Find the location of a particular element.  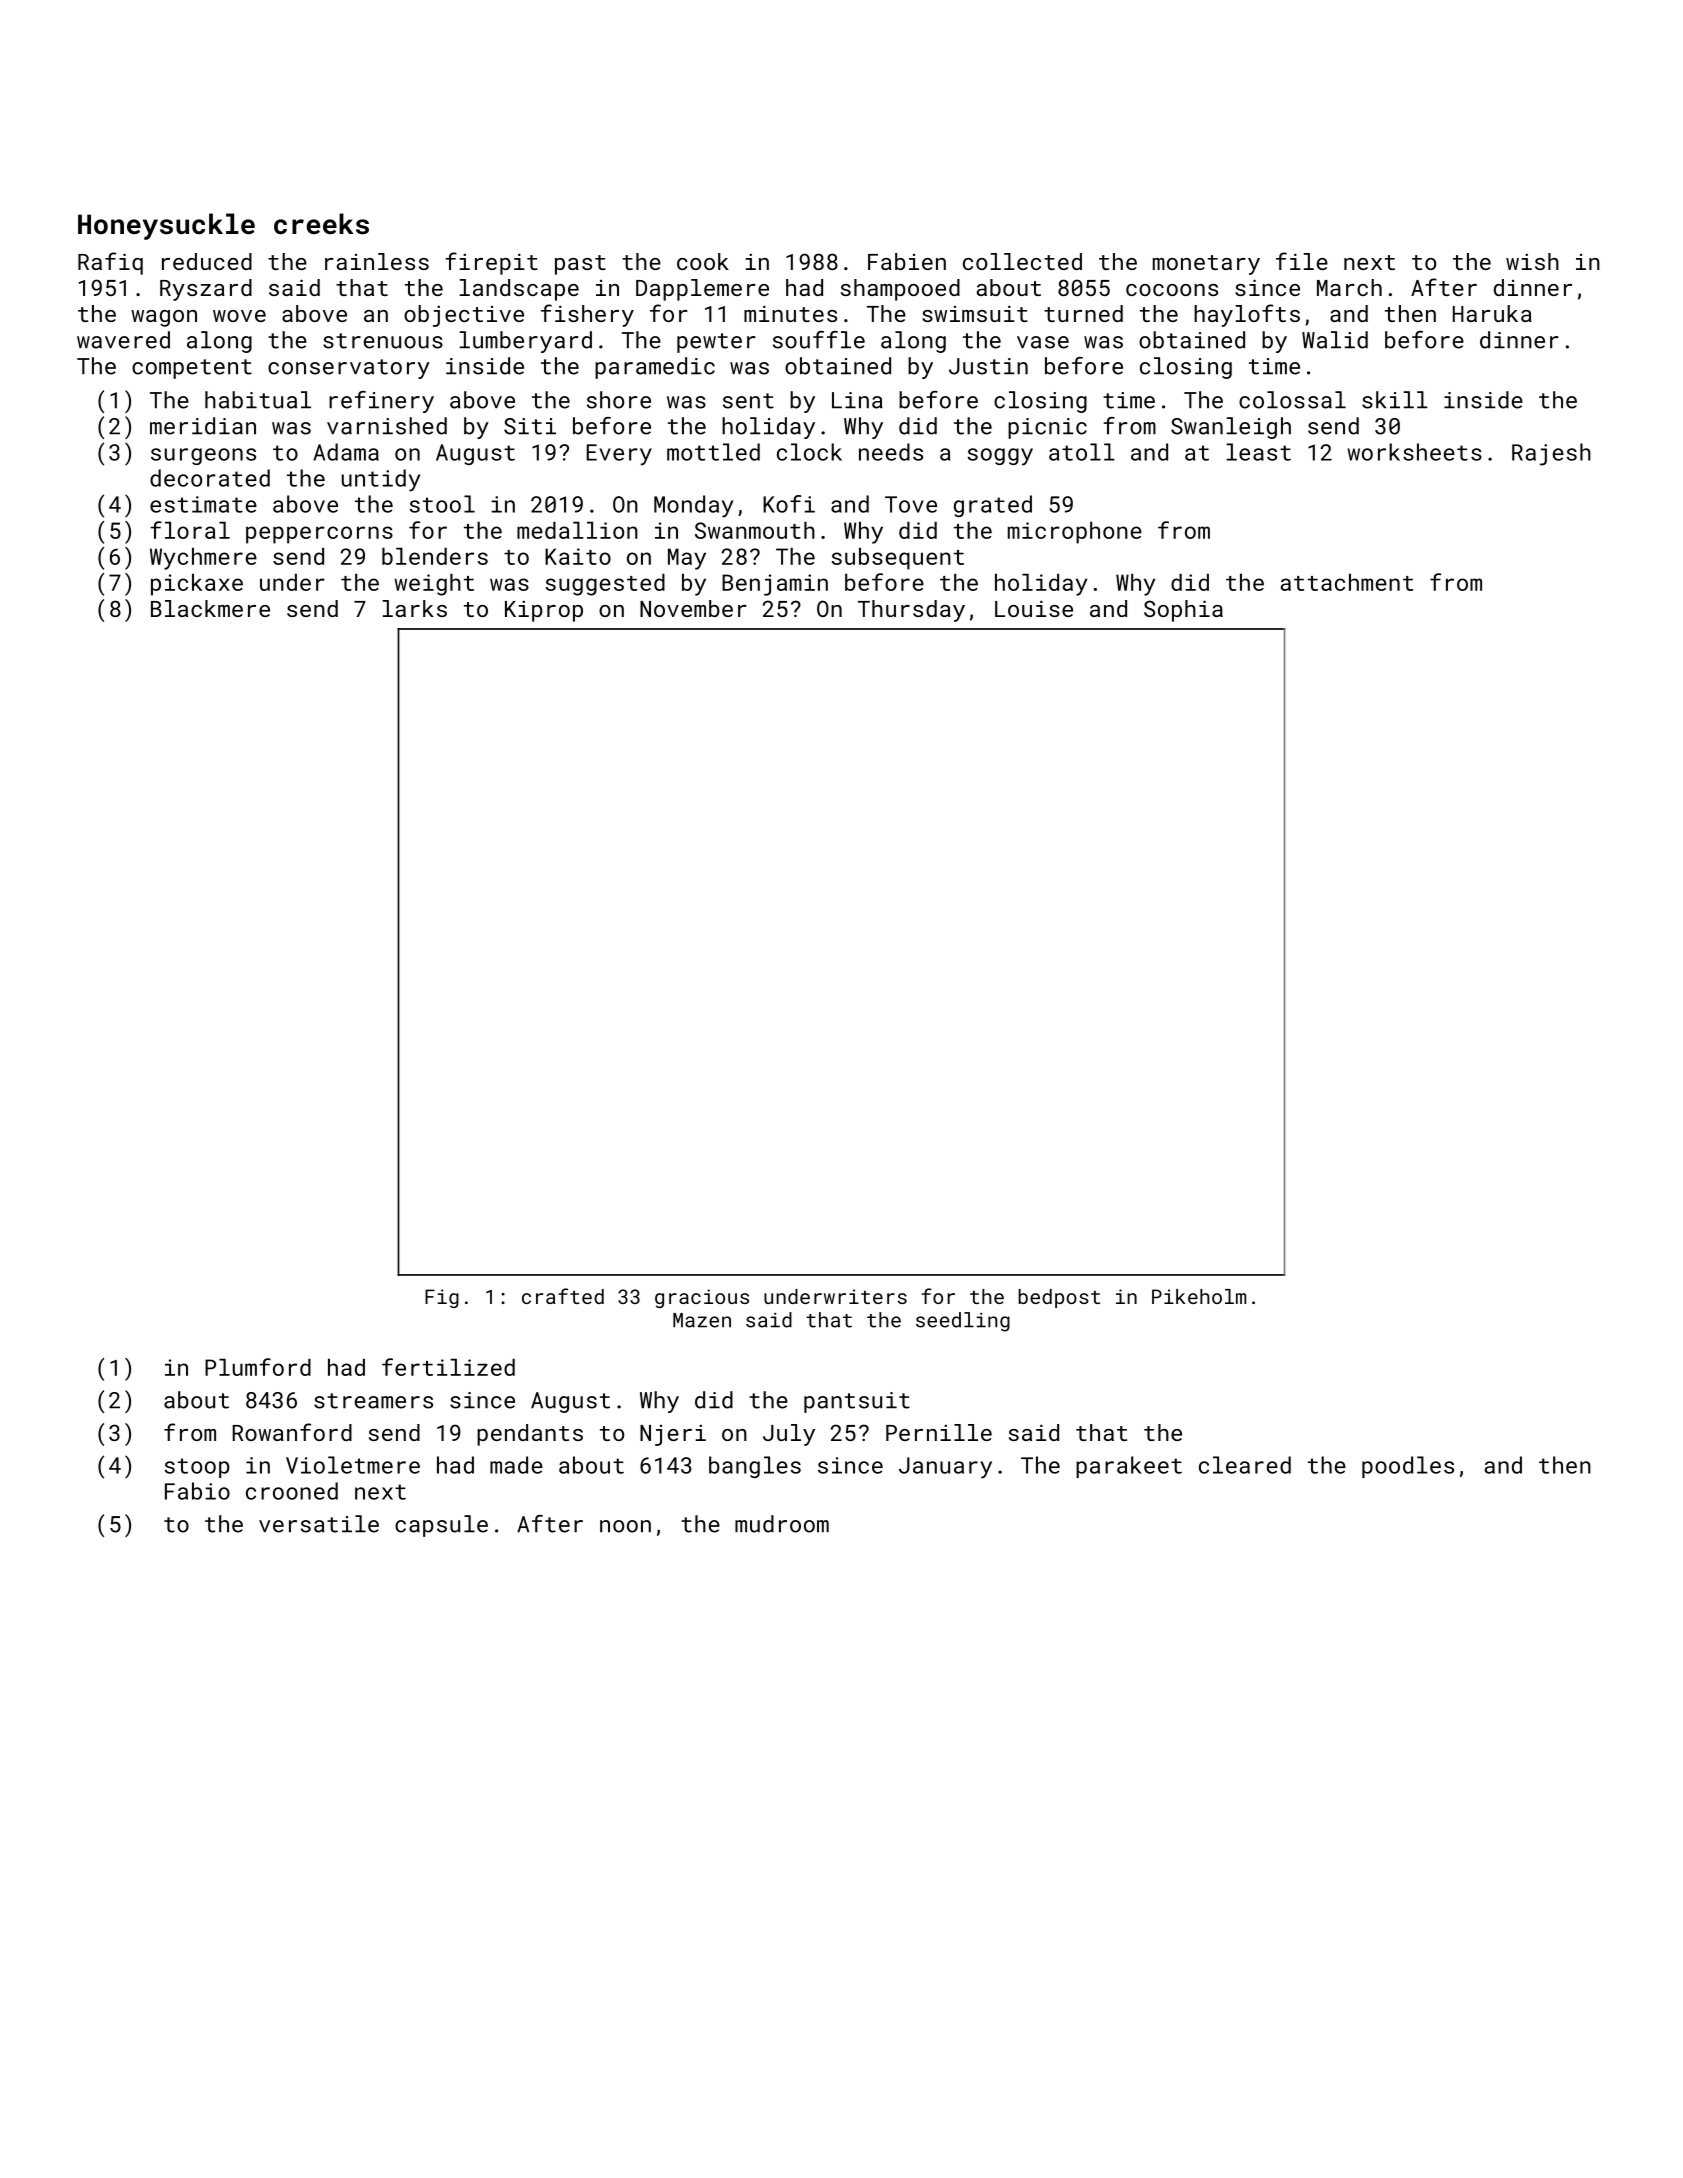

Fig is located at coordinates (442, 1298).
